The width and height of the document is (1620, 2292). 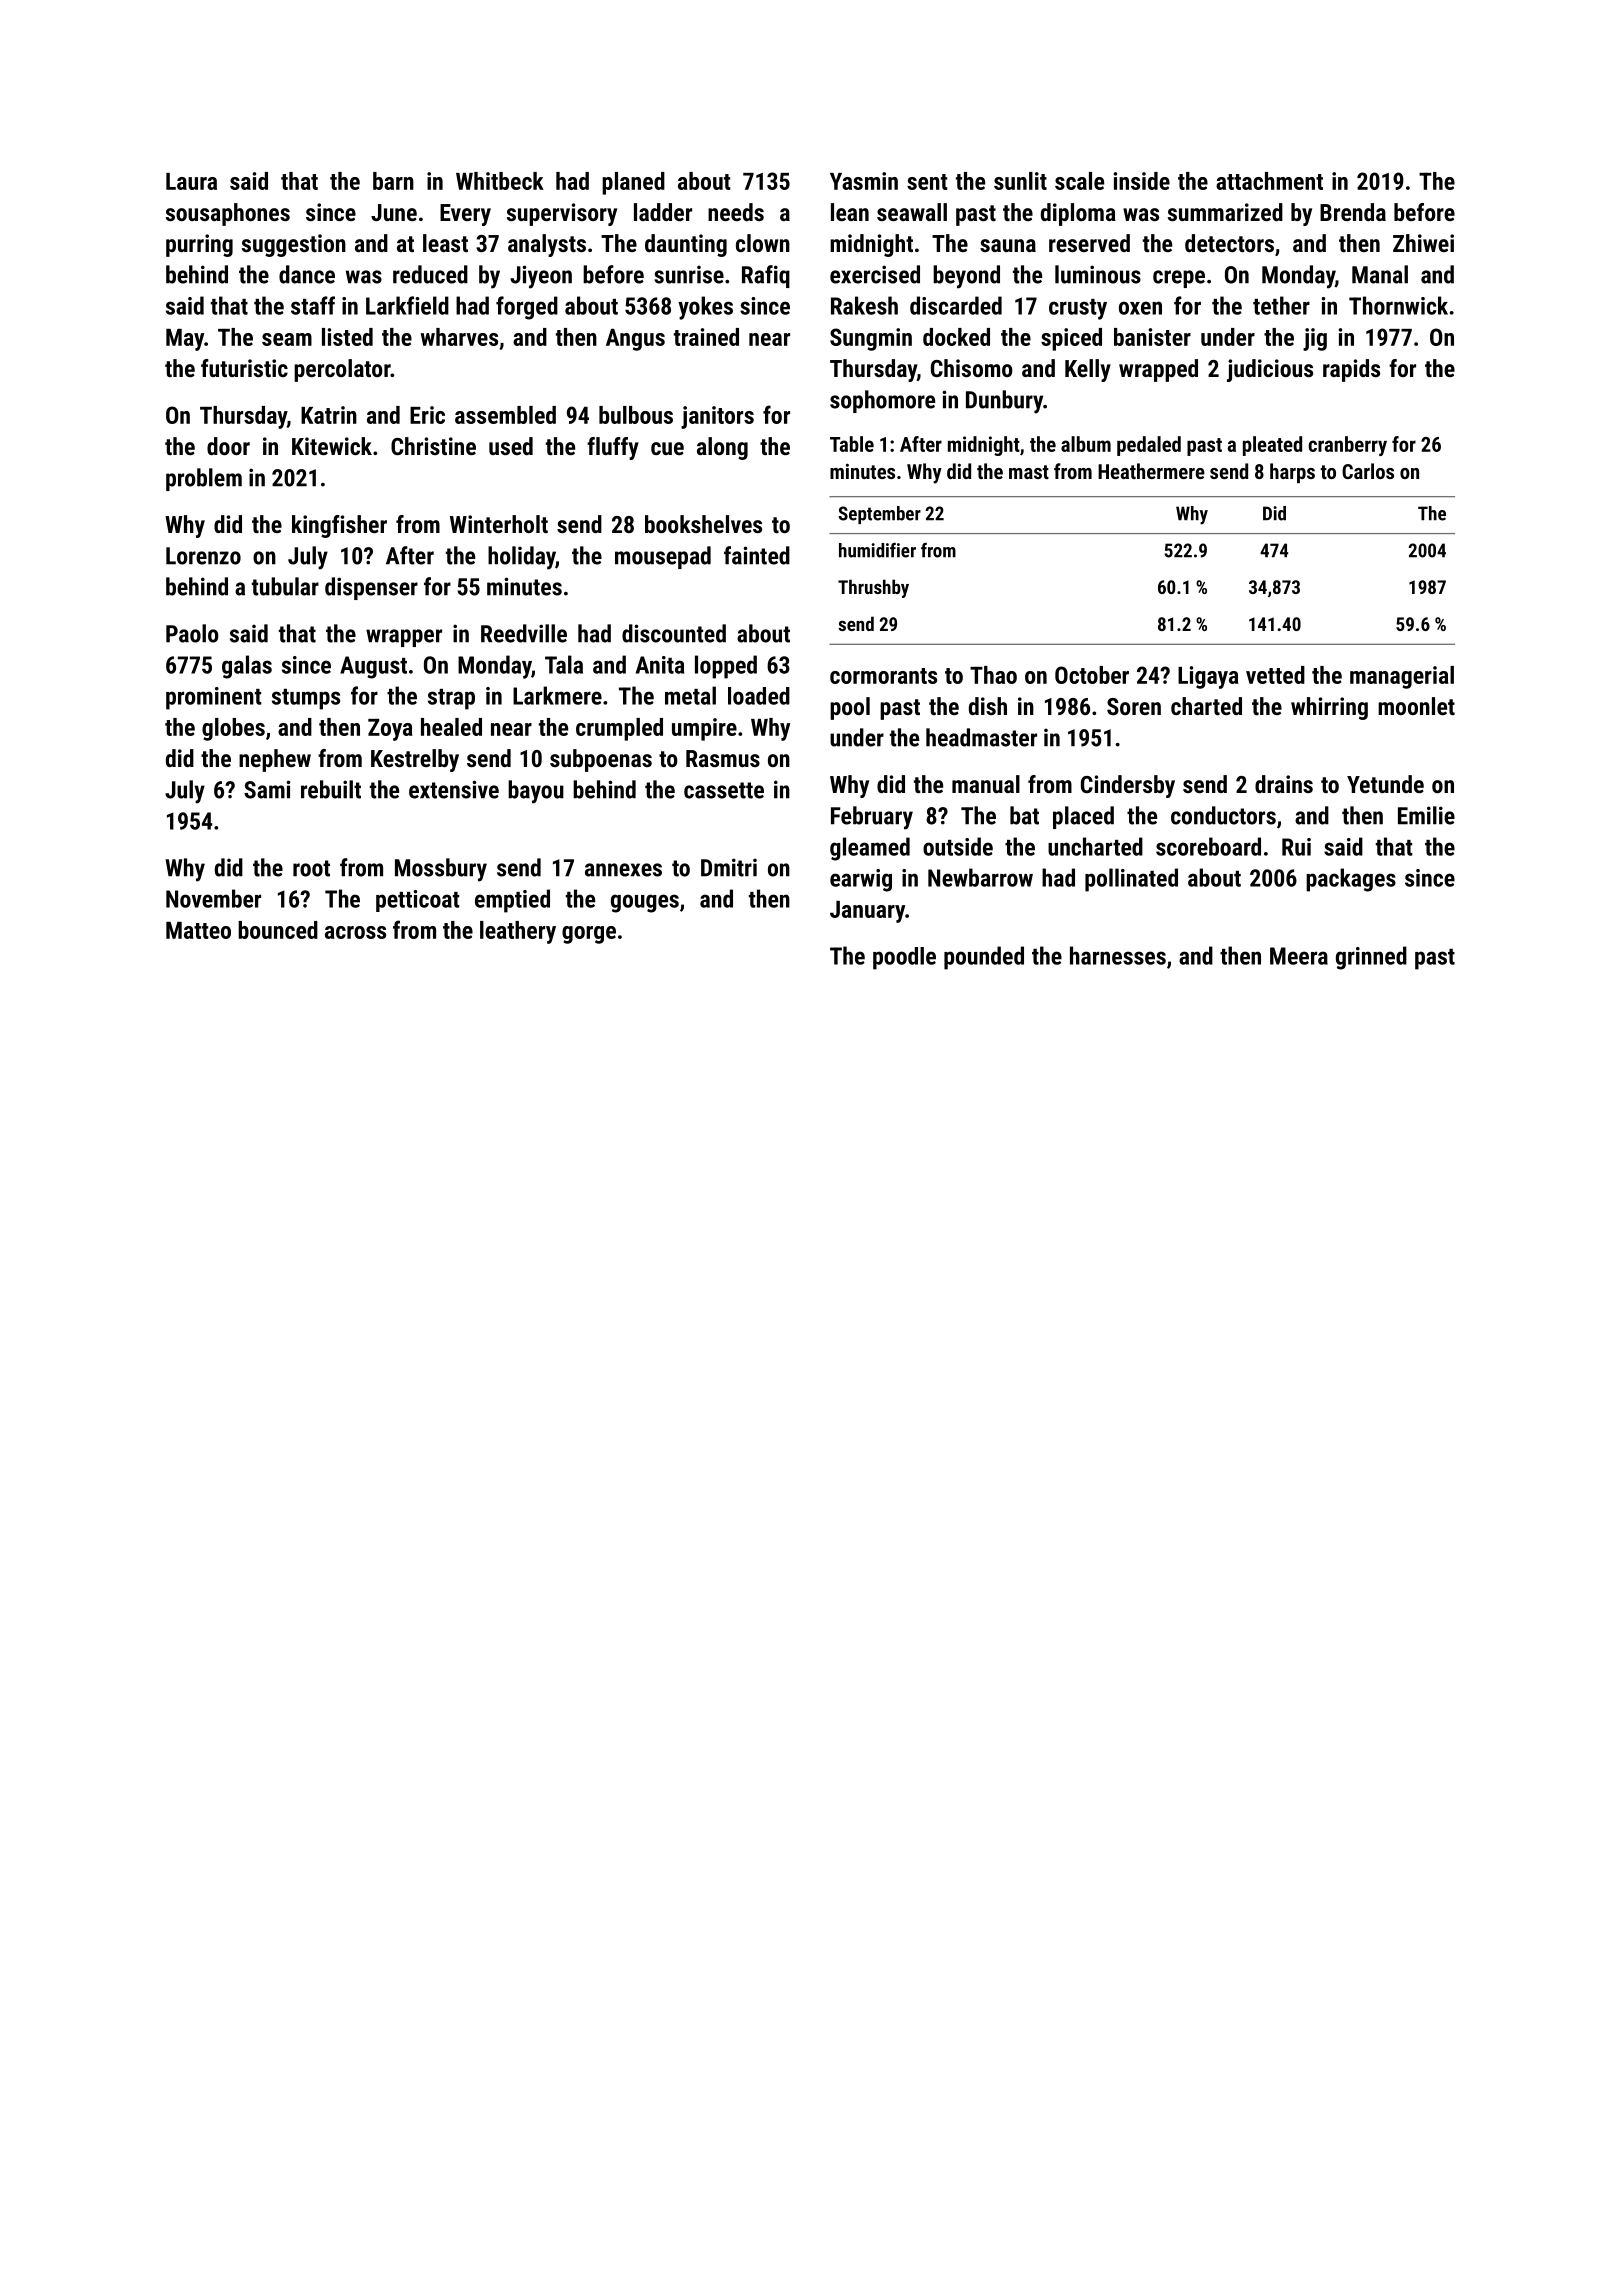 I want to click on Matteo, so click(x=198, y=930).
